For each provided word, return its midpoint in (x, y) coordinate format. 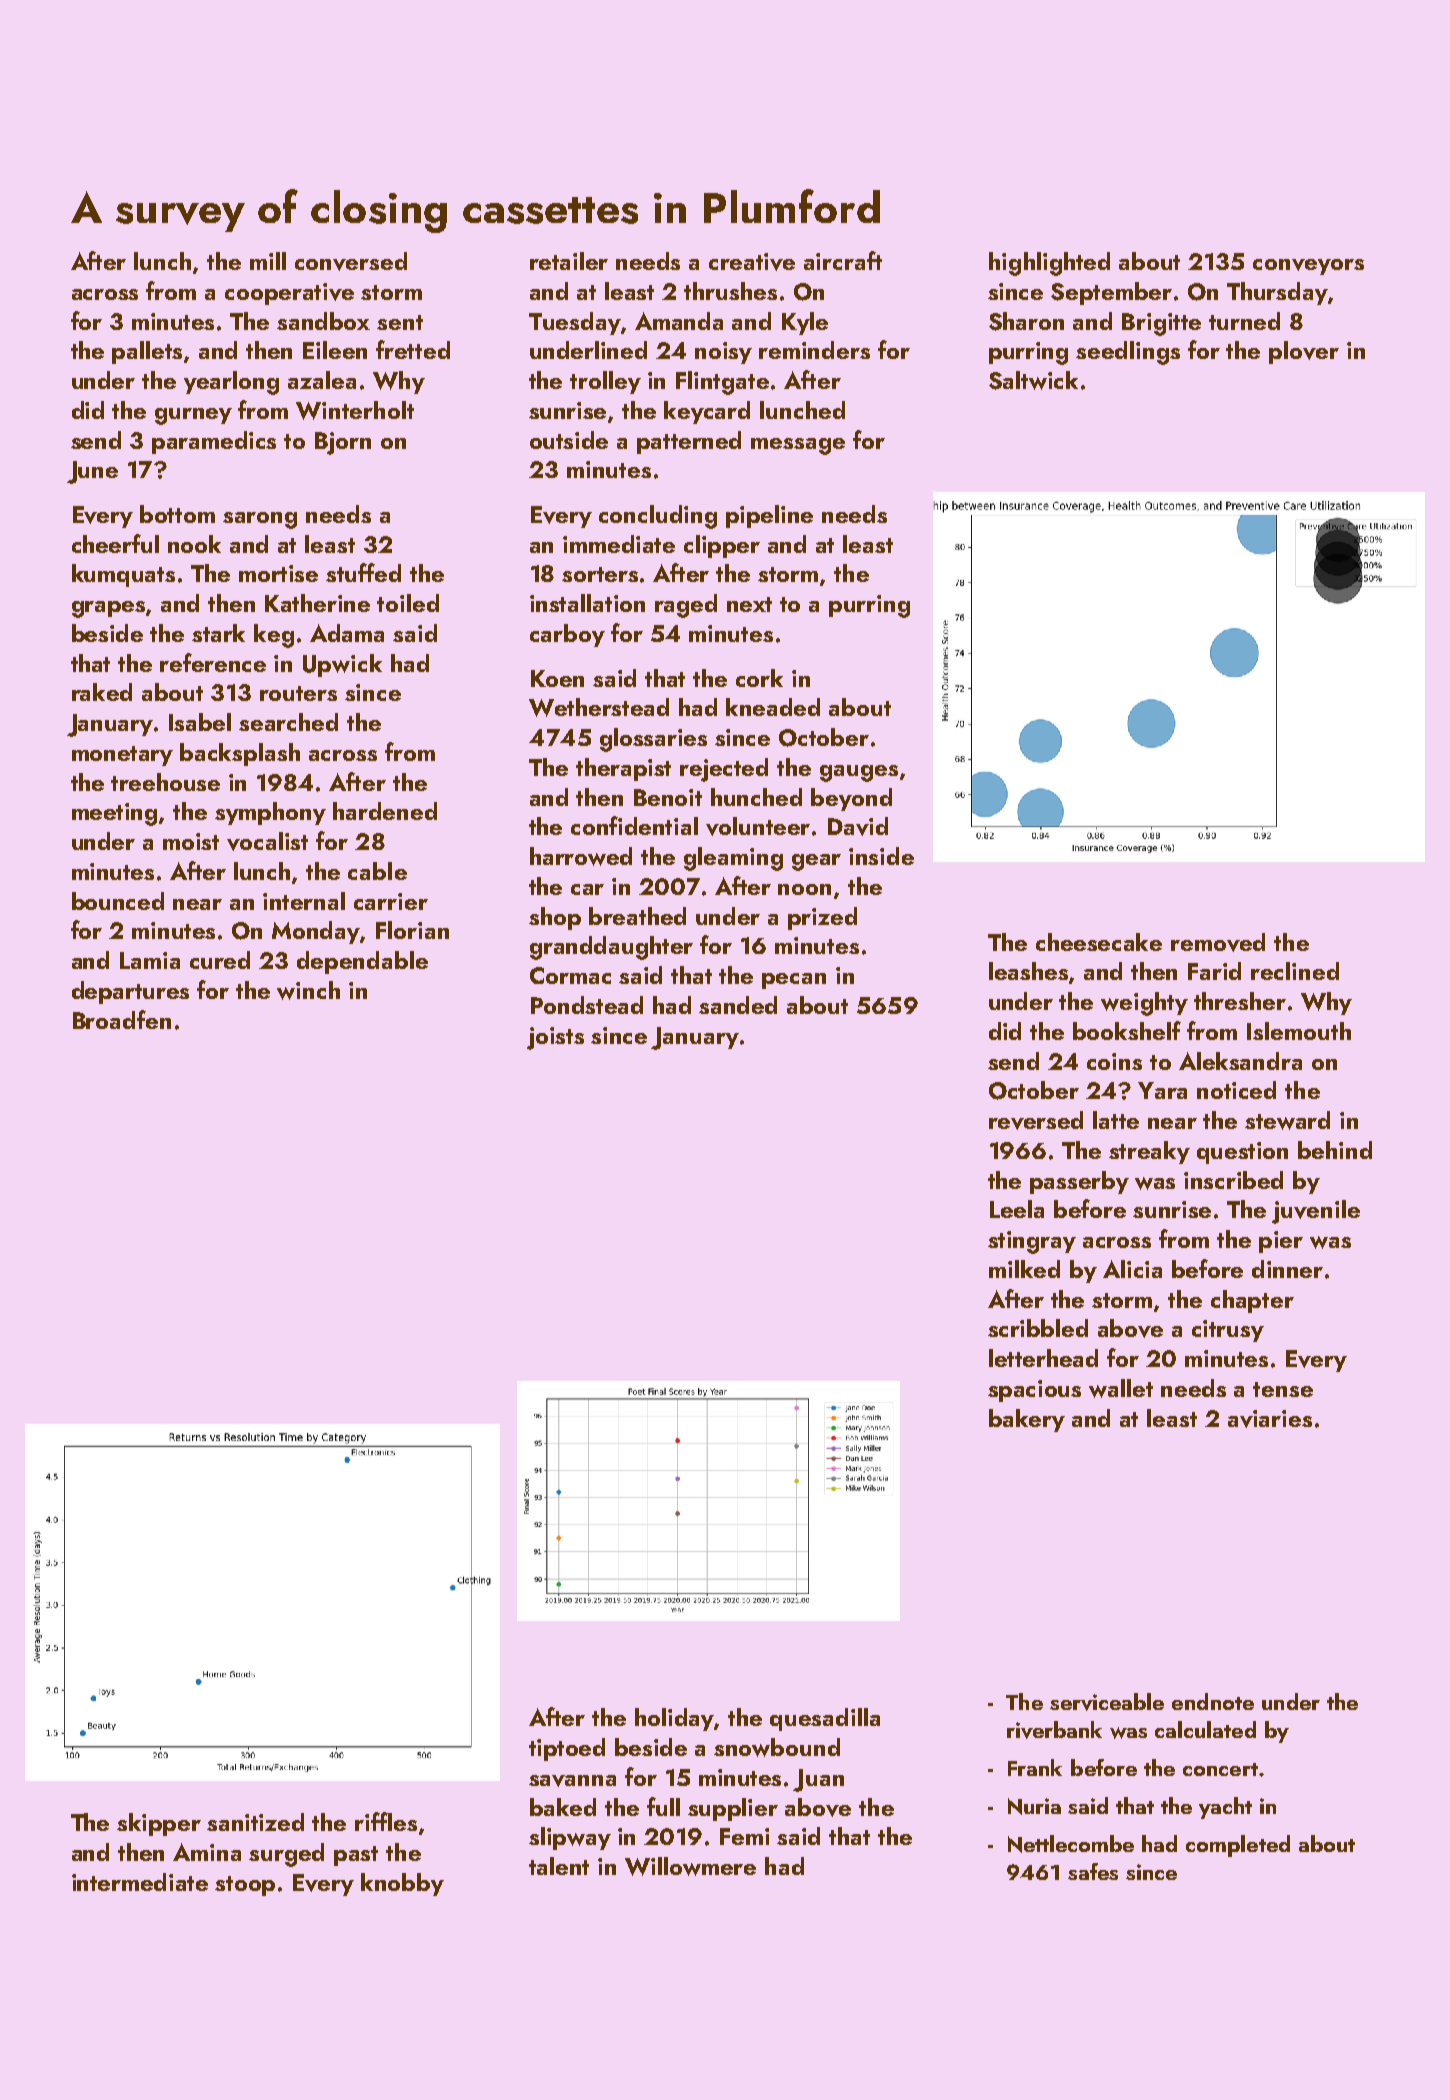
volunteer (758, 826)
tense (1283, 1389)
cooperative (289, 294)
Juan (818, 1780)
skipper (159, 1824)
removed (1218, 942)
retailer (569, 261)
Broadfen (122, 1019)
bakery (1027, 1420)
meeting (114, 814)
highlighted (1049, 264)
